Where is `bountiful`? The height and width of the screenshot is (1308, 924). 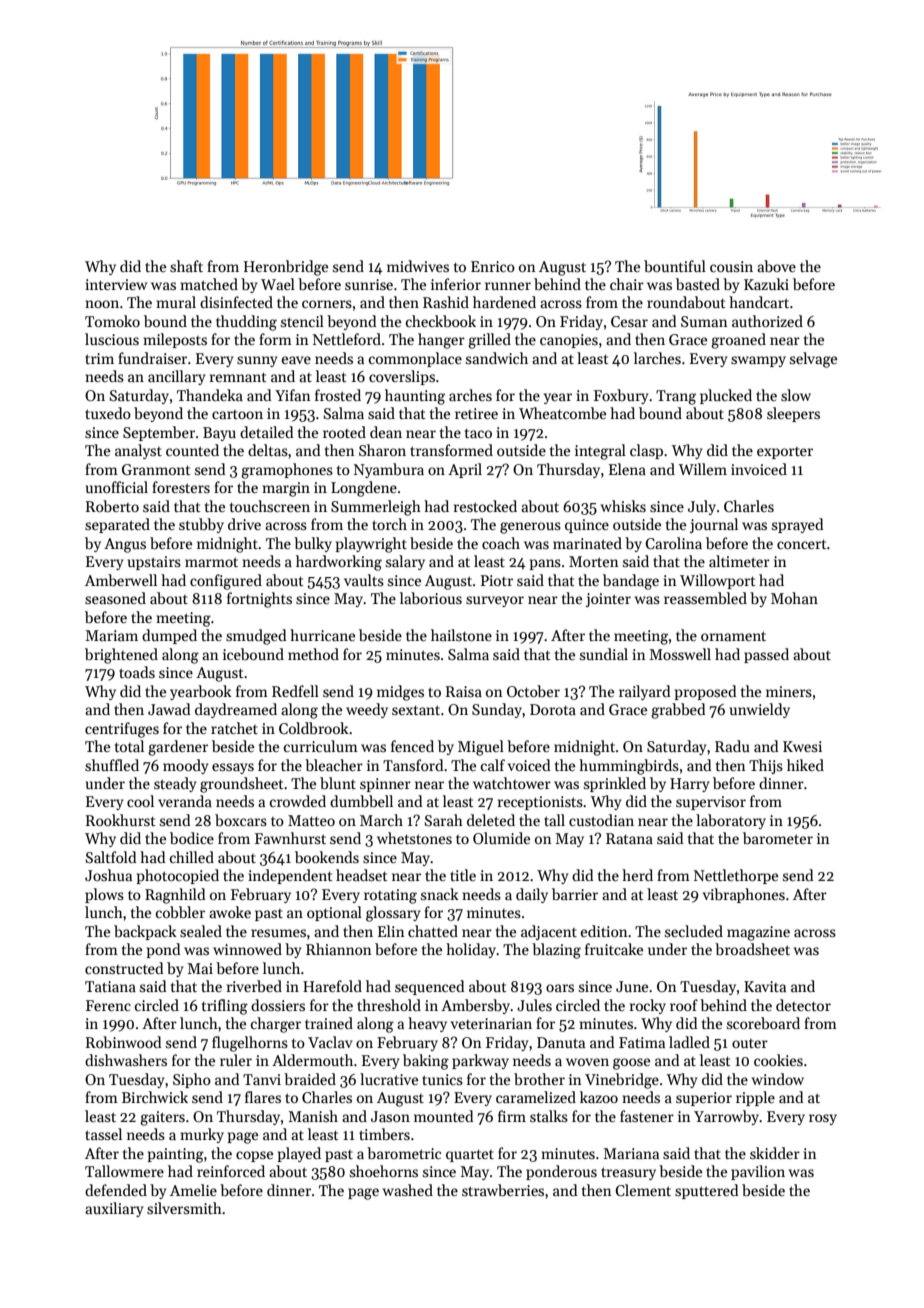
bountiful is located at coordinates (675, 266).
